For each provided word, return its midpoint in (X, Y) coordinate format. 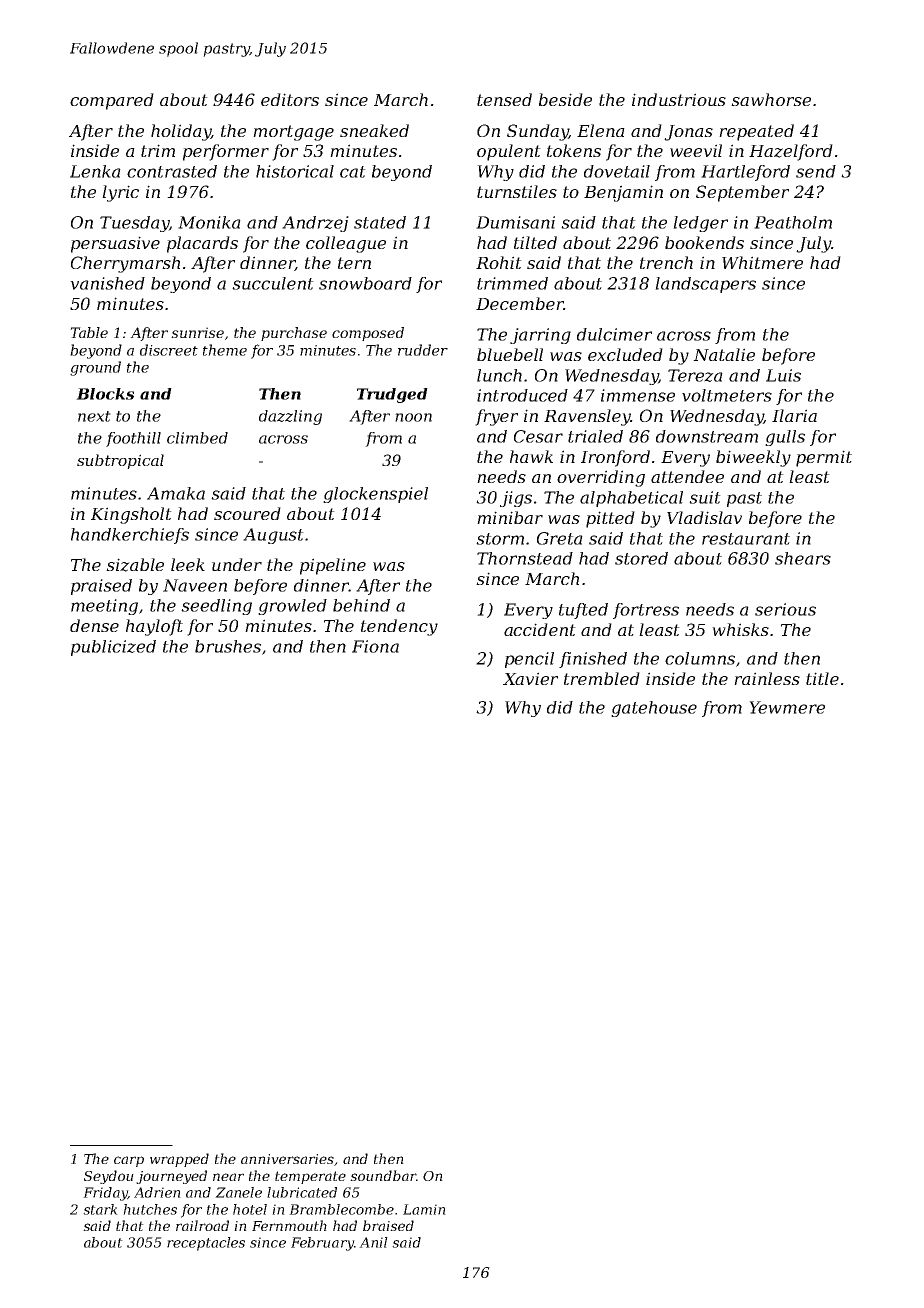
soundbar (383, 1175)
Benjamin (623, 193)
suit (705, 497)
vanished (107, 283)
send (816, 171)
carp (129, 1161)
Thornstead (525, 558)
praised (101, 587)
